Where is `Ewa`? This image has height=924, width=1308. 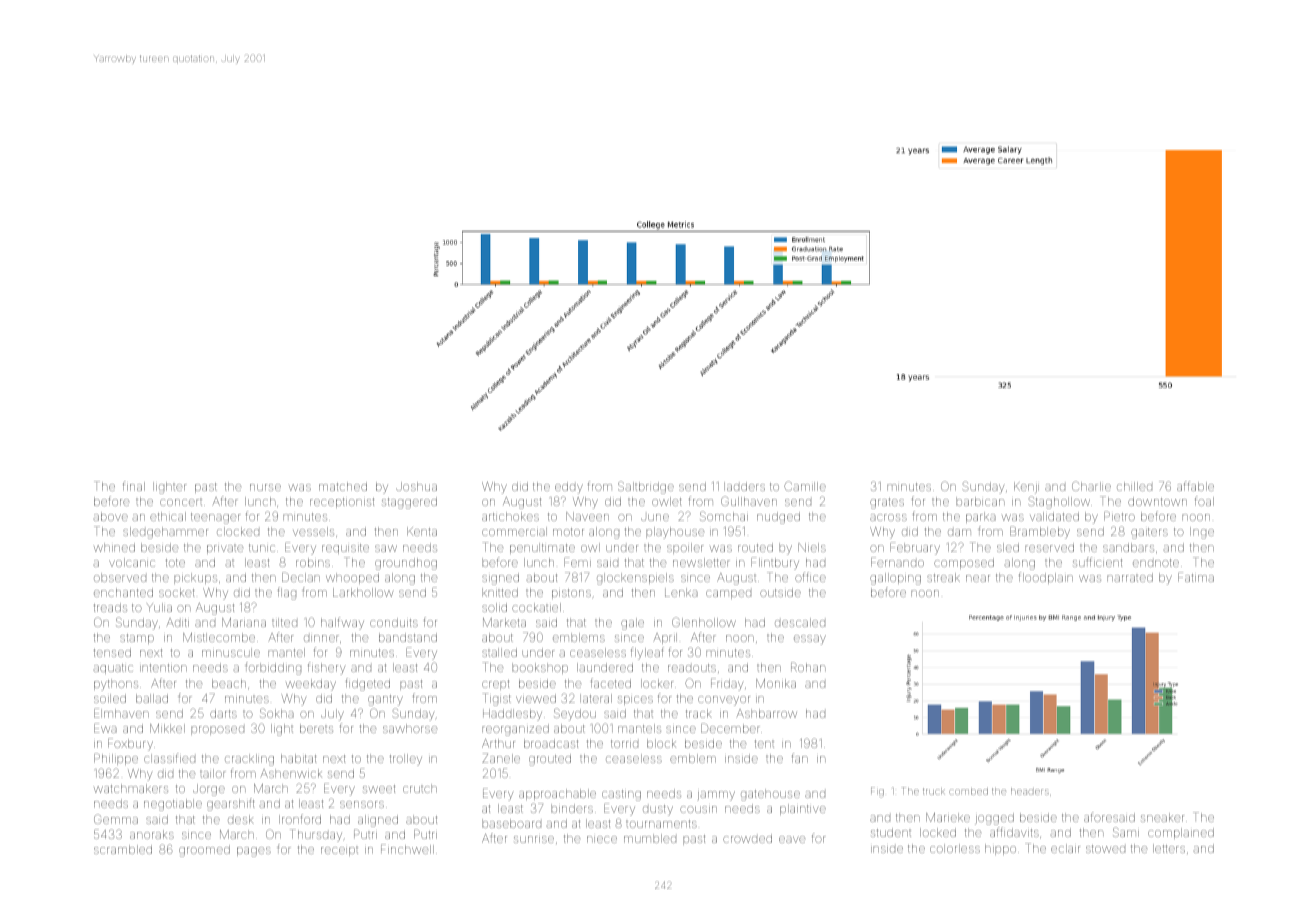 Ewa is located at coordinates (105, 728).
